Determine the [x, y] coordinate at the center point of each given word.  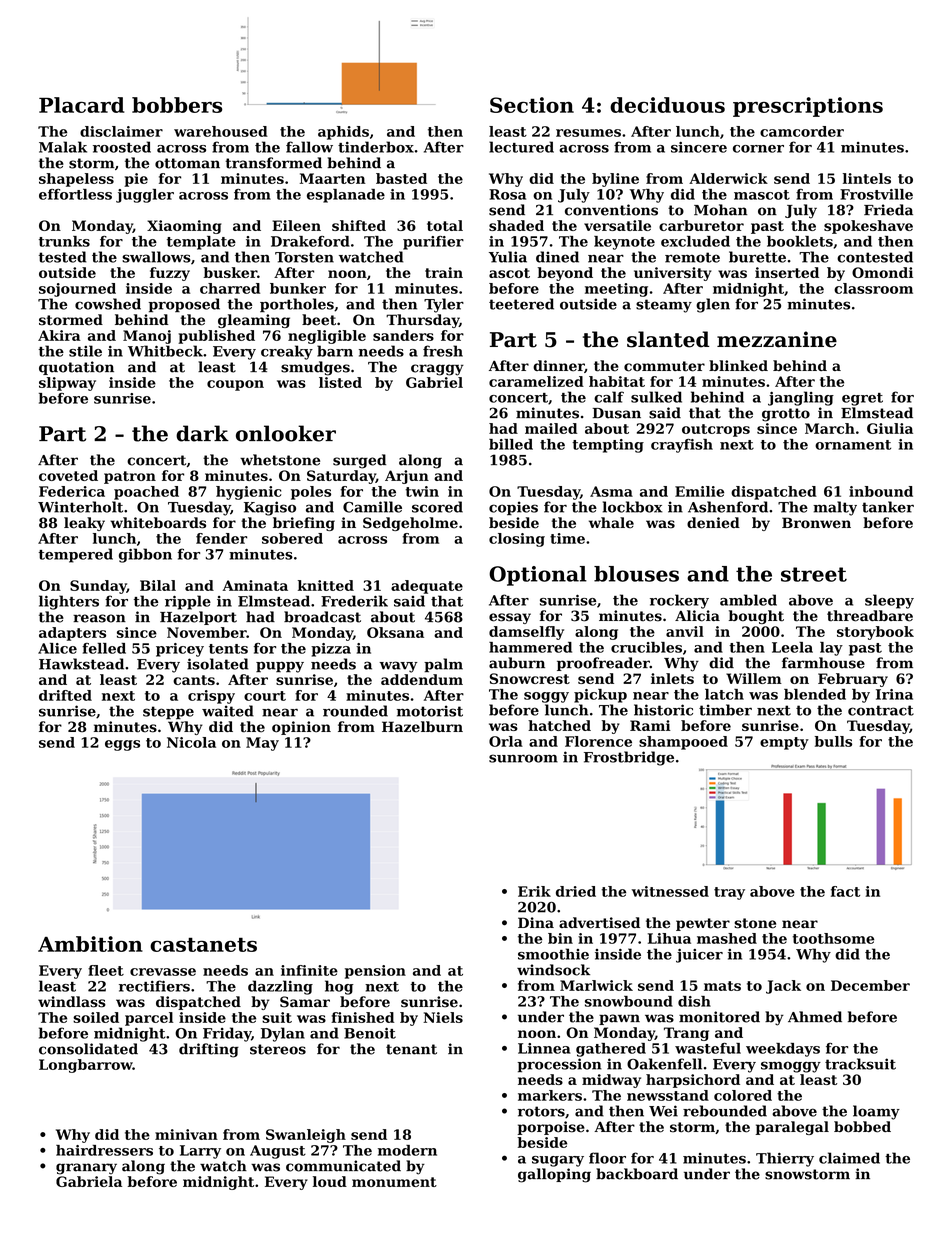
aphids [343, 133]
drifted [65, 695]
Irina [894, 694]
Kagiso [270, 508]
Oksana [395, 632]
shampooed [683, 743]
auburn [517, 663]
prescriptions [808, 107]
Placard [81, 105]
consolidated [88, 1049]
